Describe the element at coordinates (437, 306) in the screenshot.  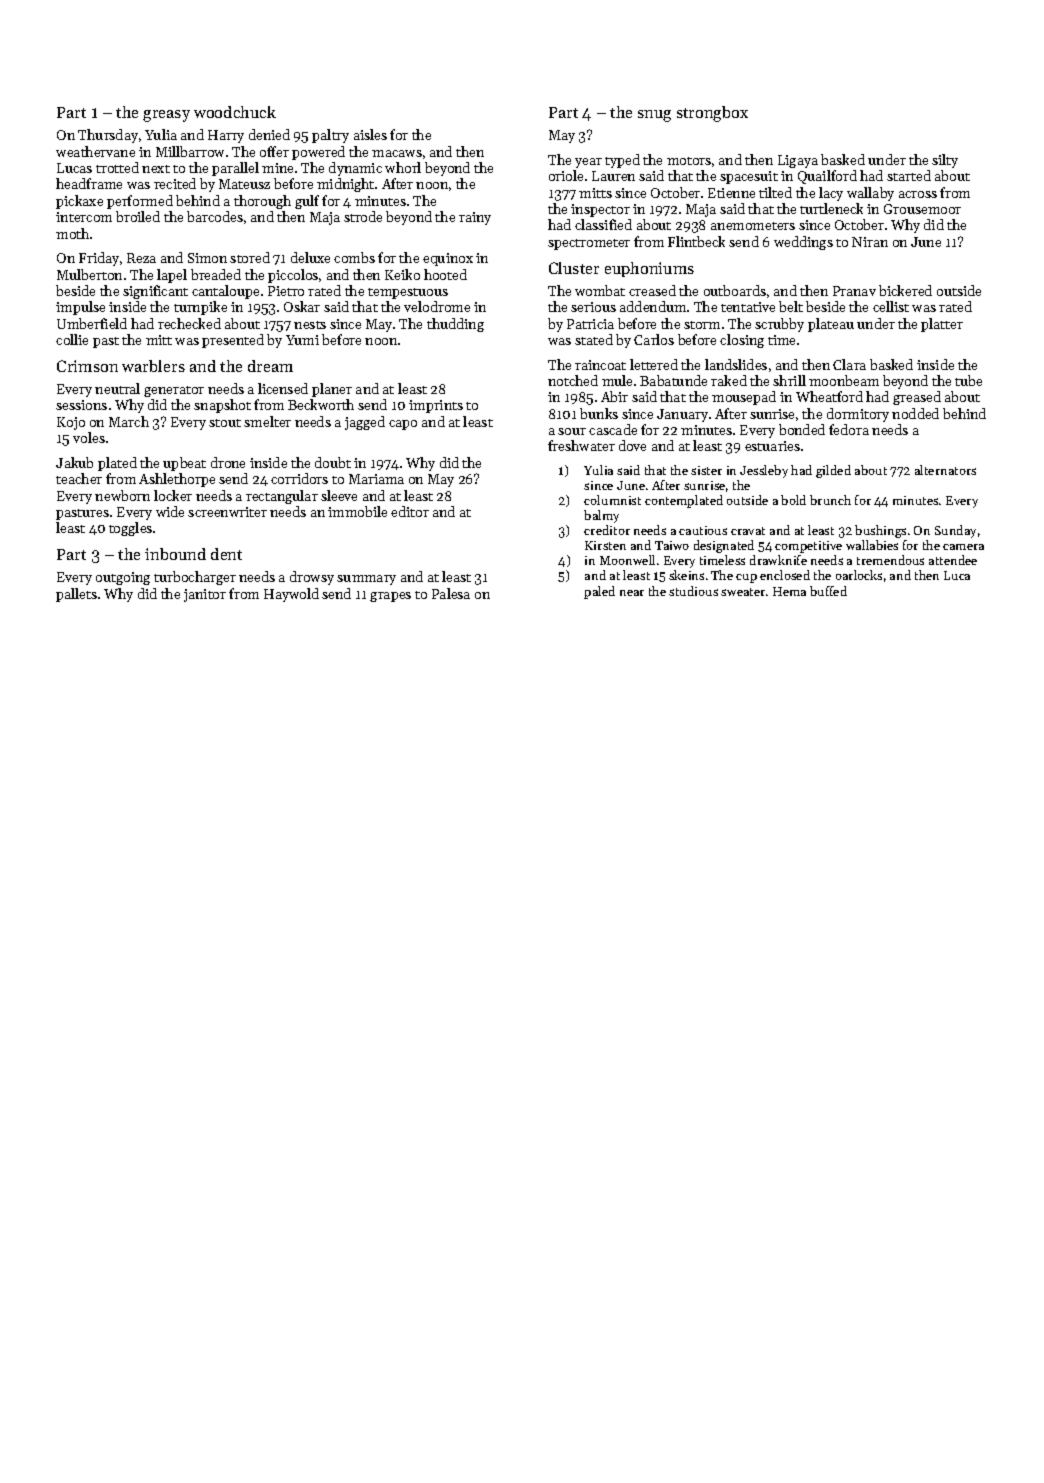
I see `velodrome` at that location.
